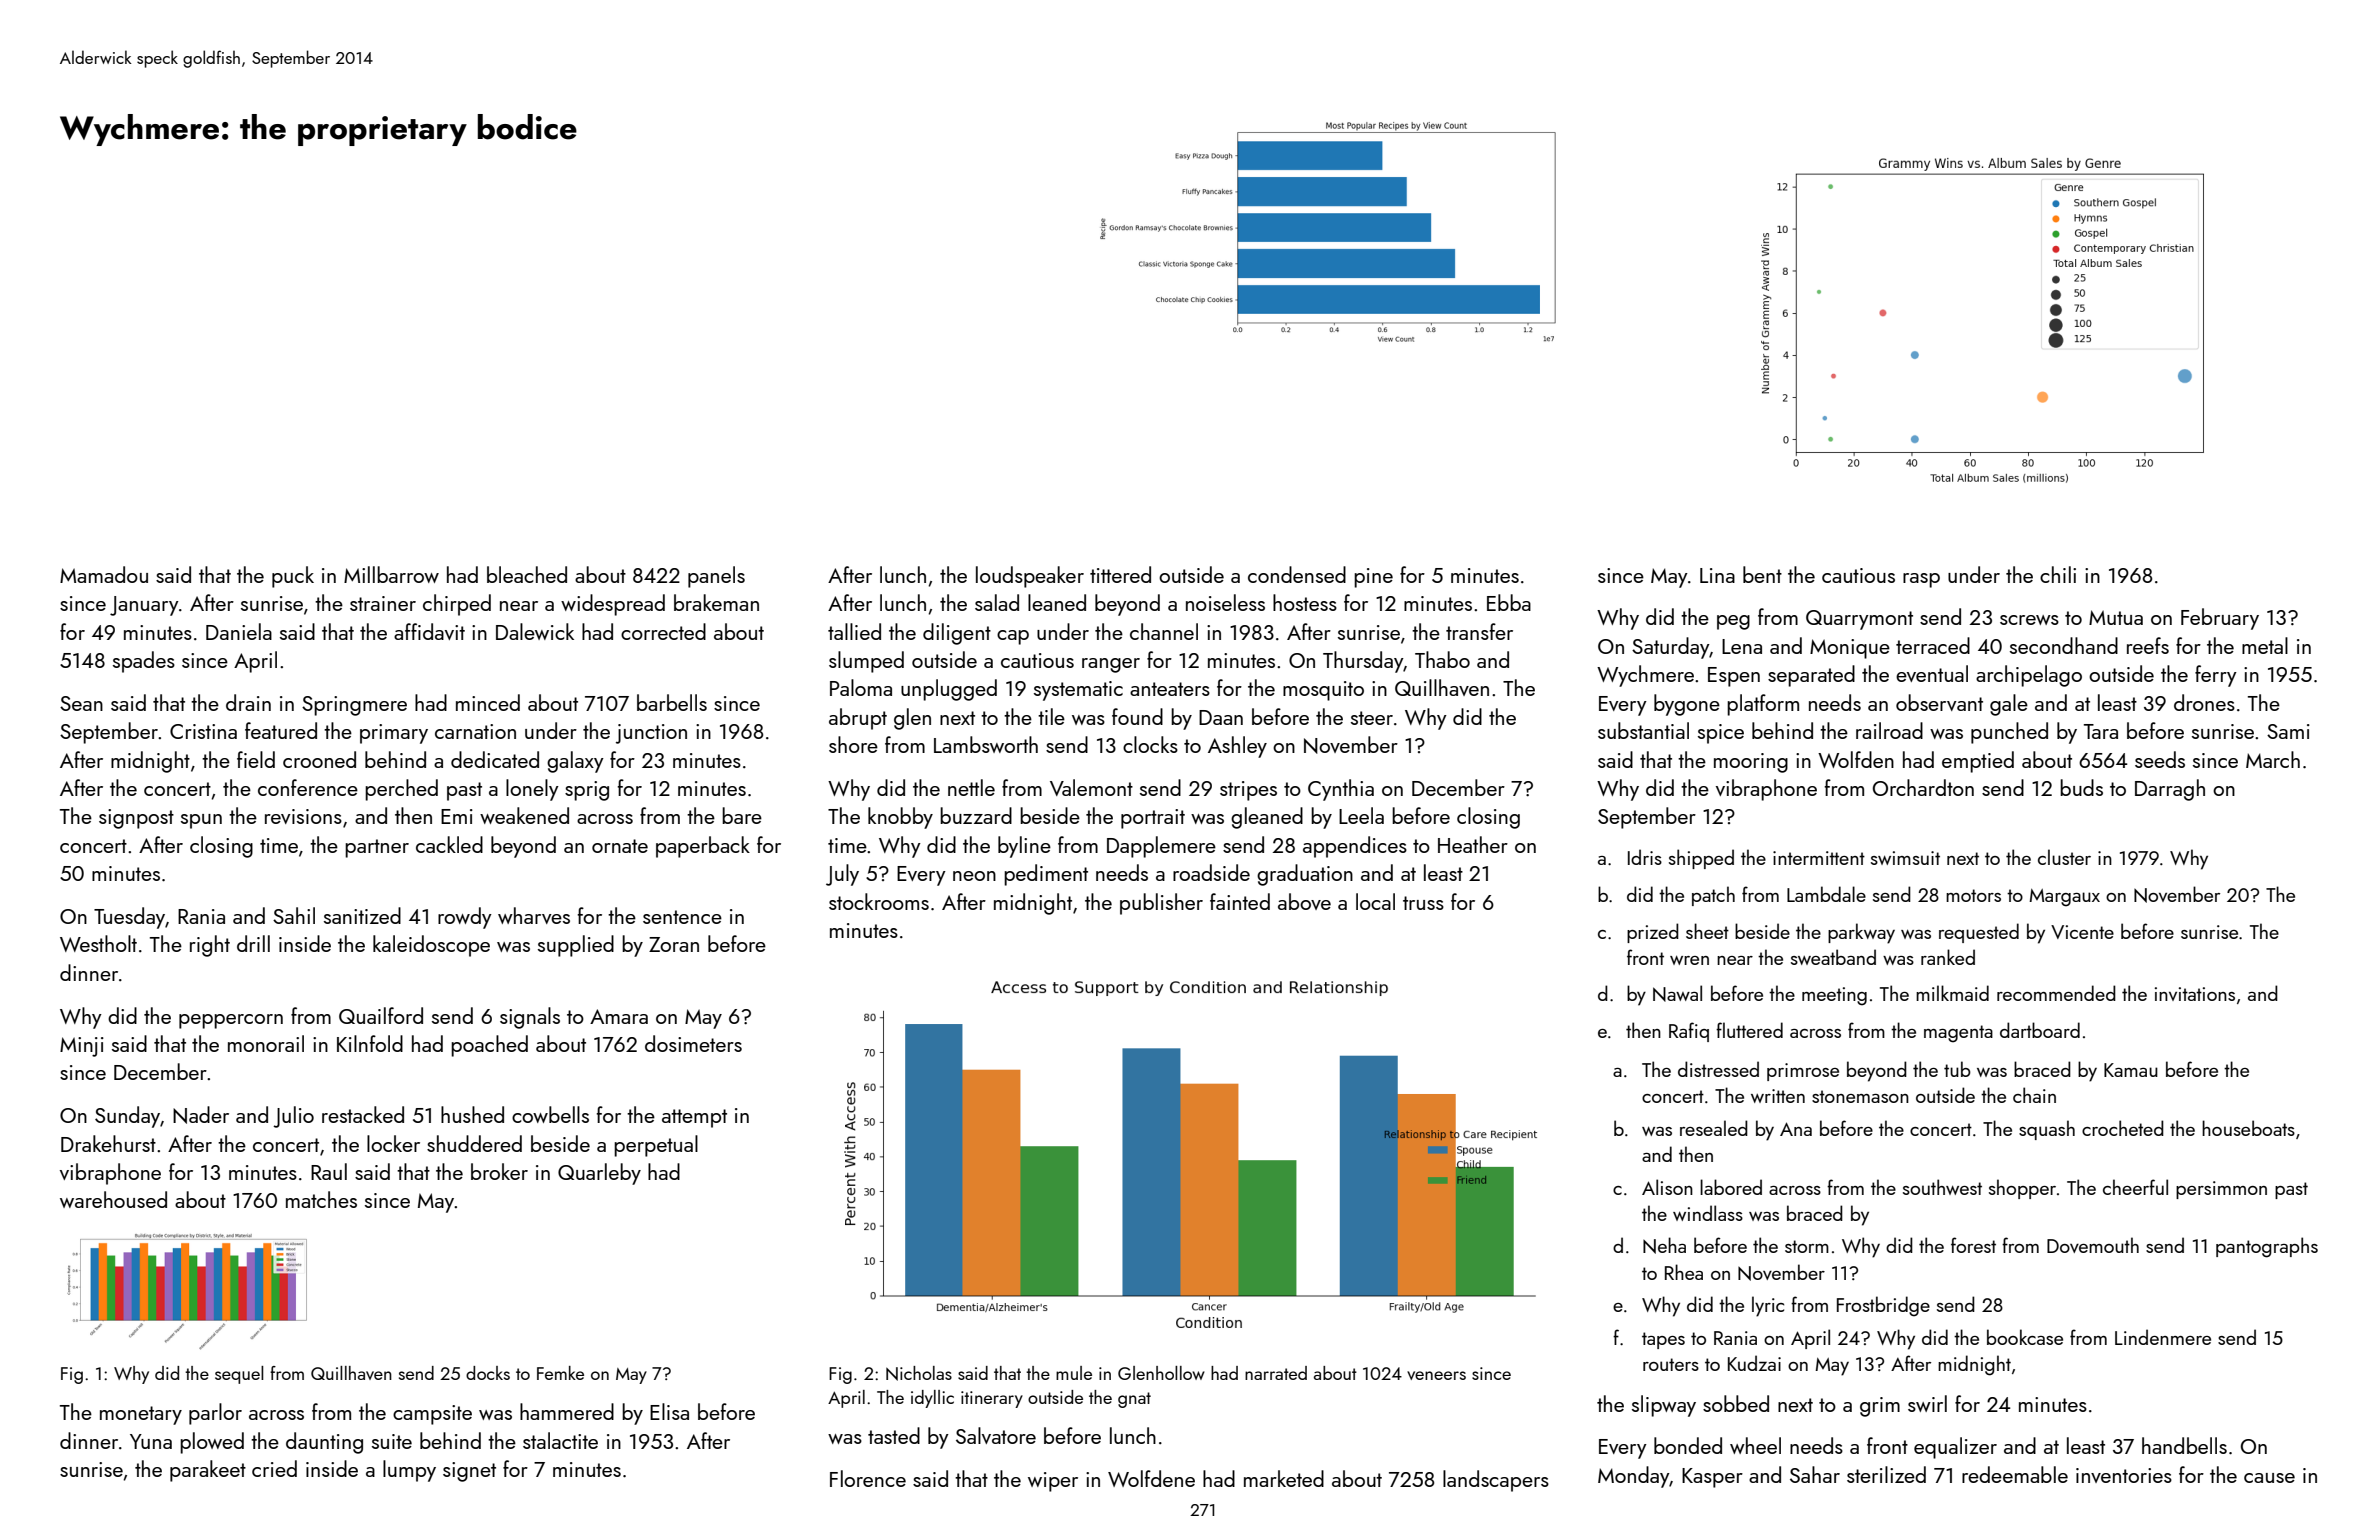 This page has height=1540, width=2380. Describe the element at coordinates (868, 1478) in the page. I see `Florence` at that location.
